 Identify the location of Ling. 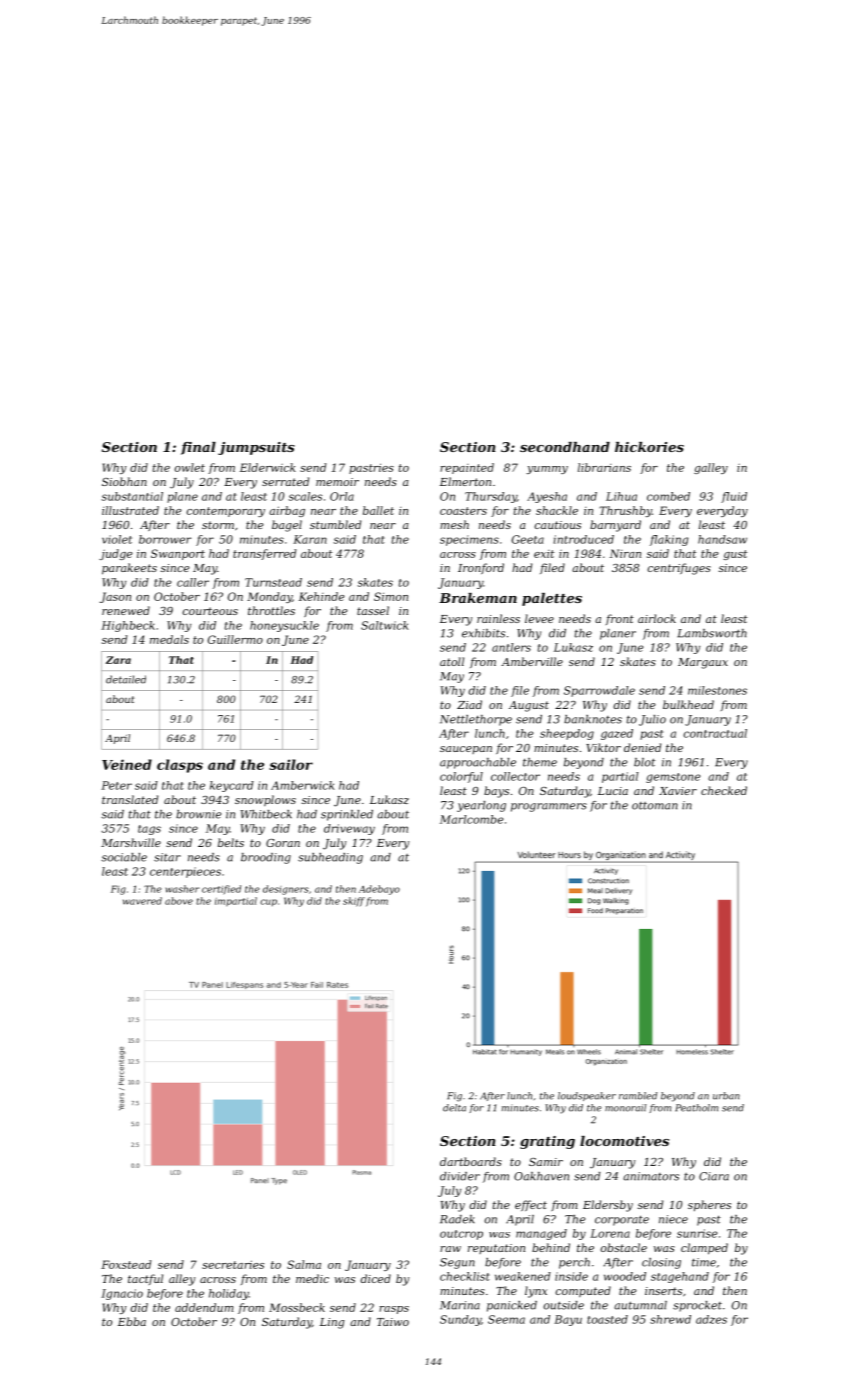
(332, 1323).
